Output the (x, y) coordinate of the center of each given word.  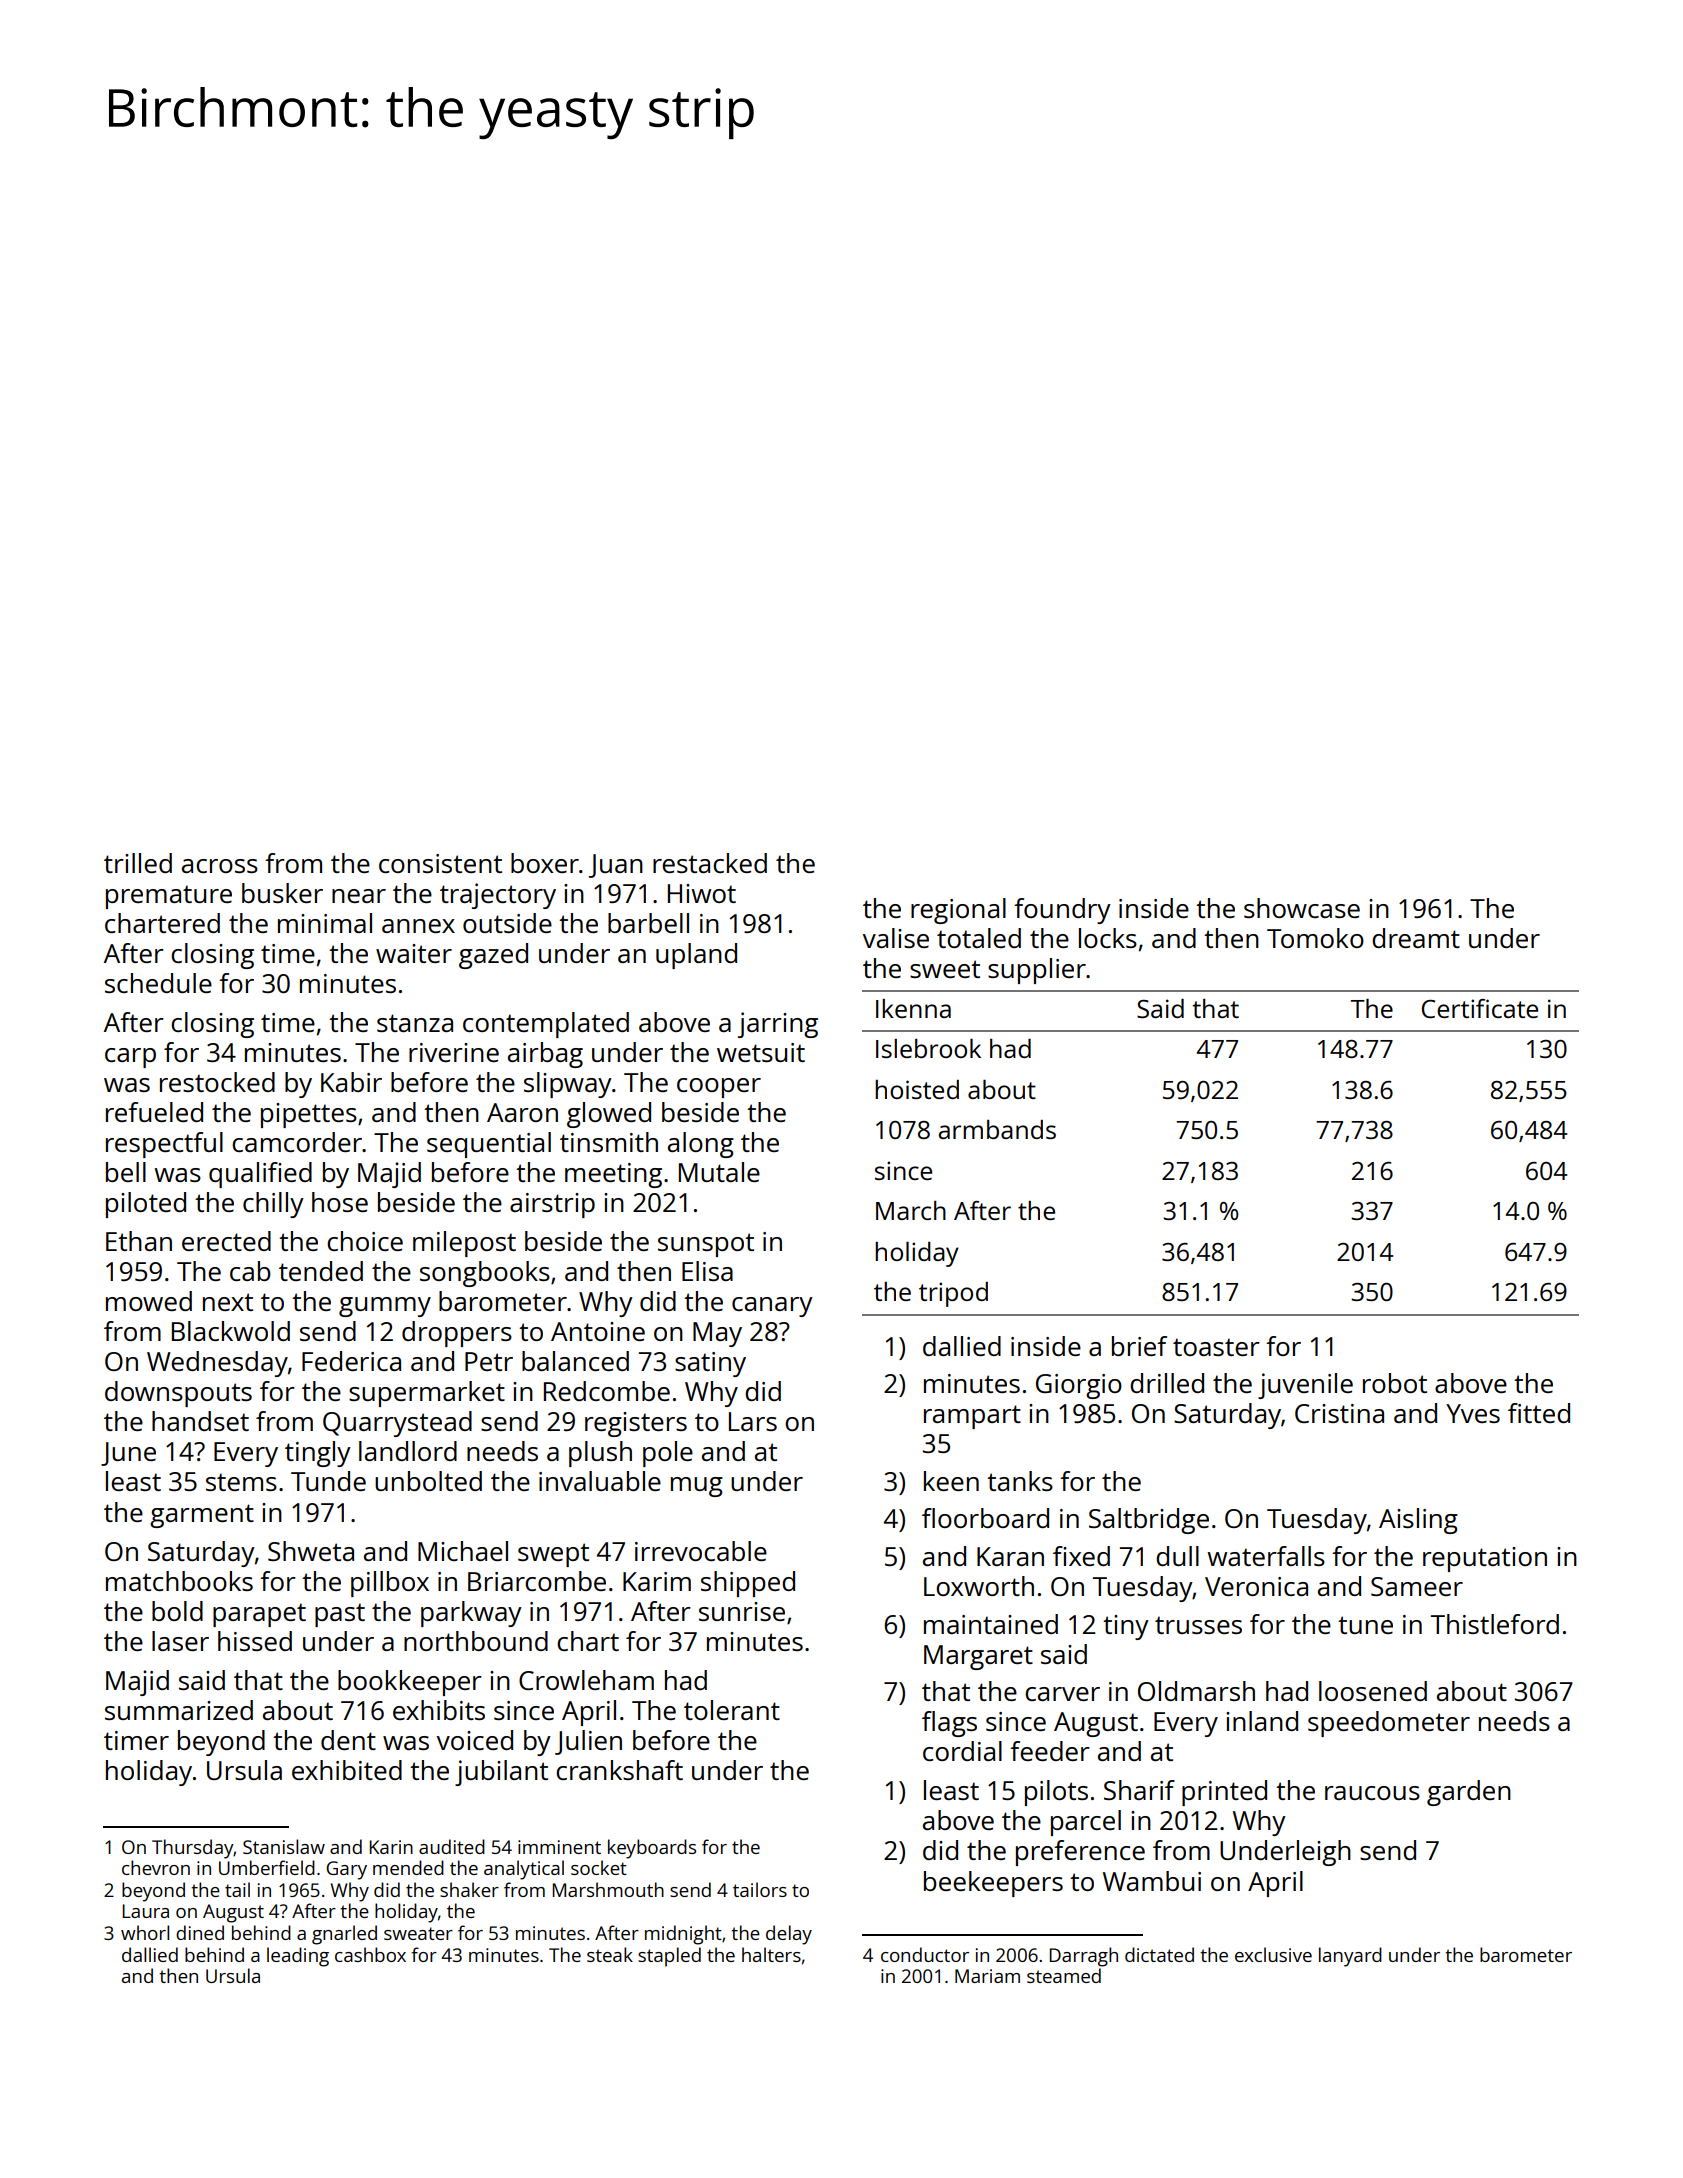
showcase (1302, 908)
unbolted (428, 1481)
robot (1395, 1383)
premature (169, 897)
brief (1139, 1346)
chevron (156, 1867)
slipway (568, 1085)
